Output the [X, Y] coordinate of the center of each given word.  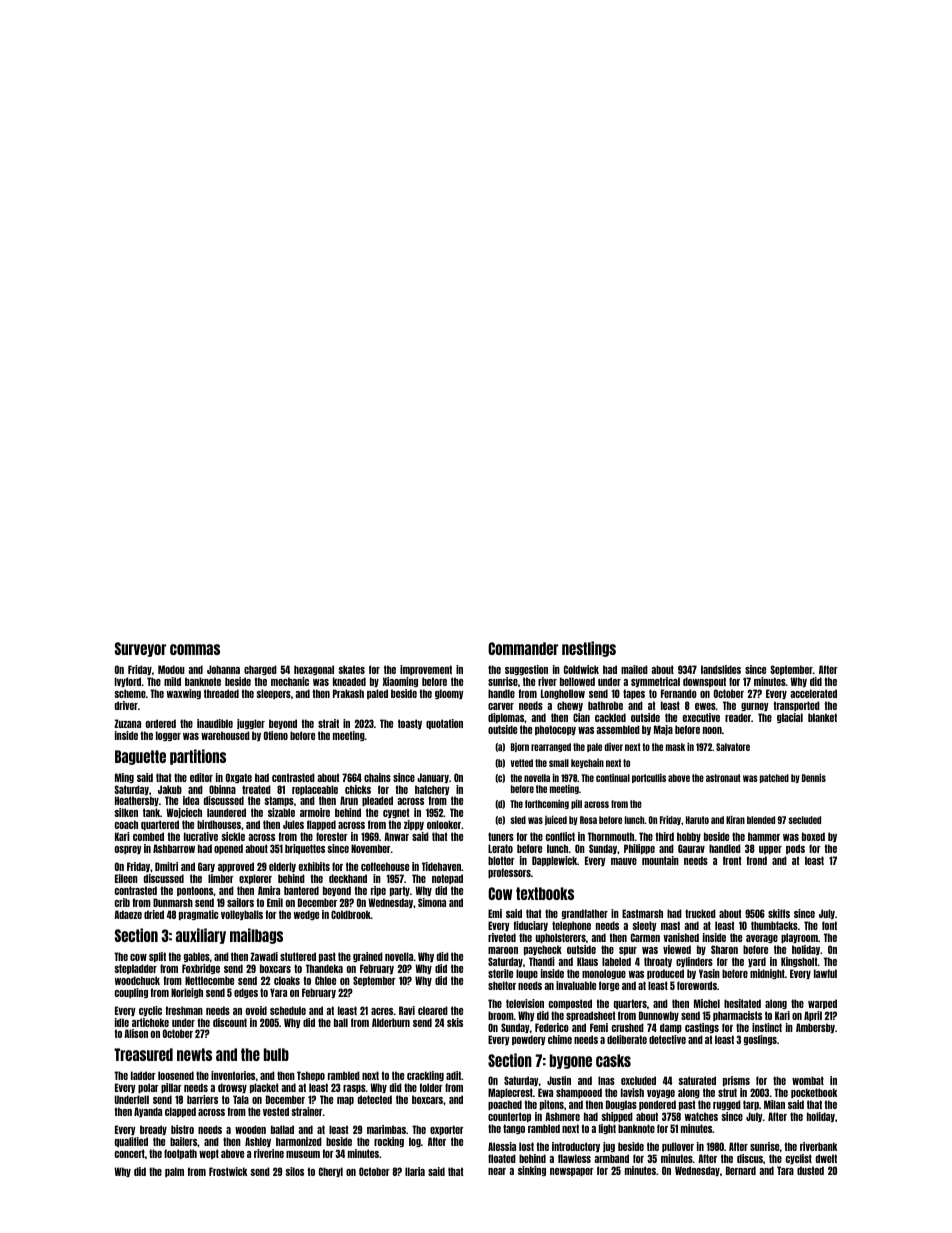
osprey [128, 850]
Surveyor [140, 649]
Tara [785, 1170]
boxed [813, 836]
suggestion [526, 670]
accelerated [814, 693]
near [497, 1171]
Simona [432, 902]
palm [174, 1172]
